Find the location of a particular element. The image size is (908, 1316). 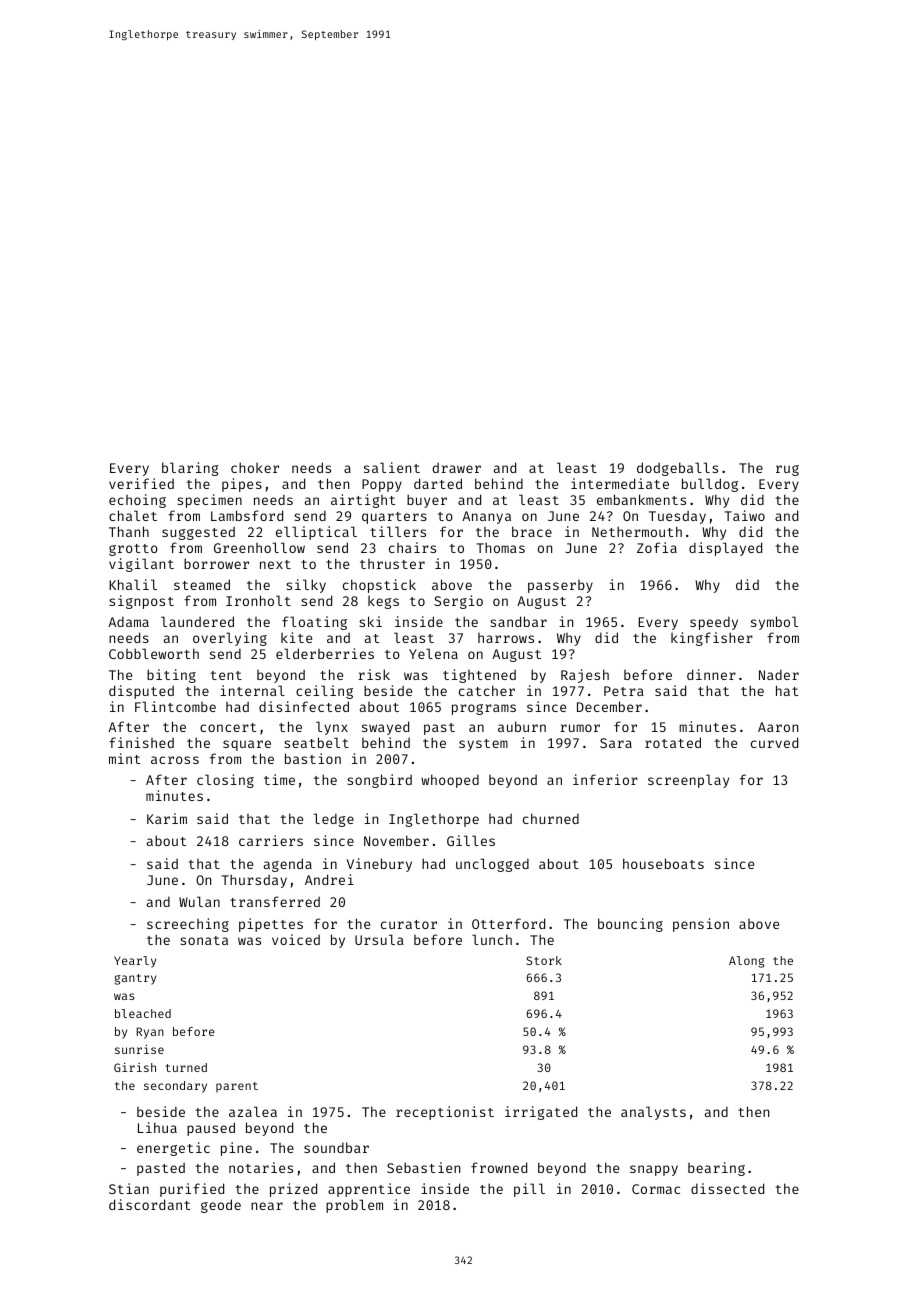

irrigated is located at coordinates (541, 1113).
